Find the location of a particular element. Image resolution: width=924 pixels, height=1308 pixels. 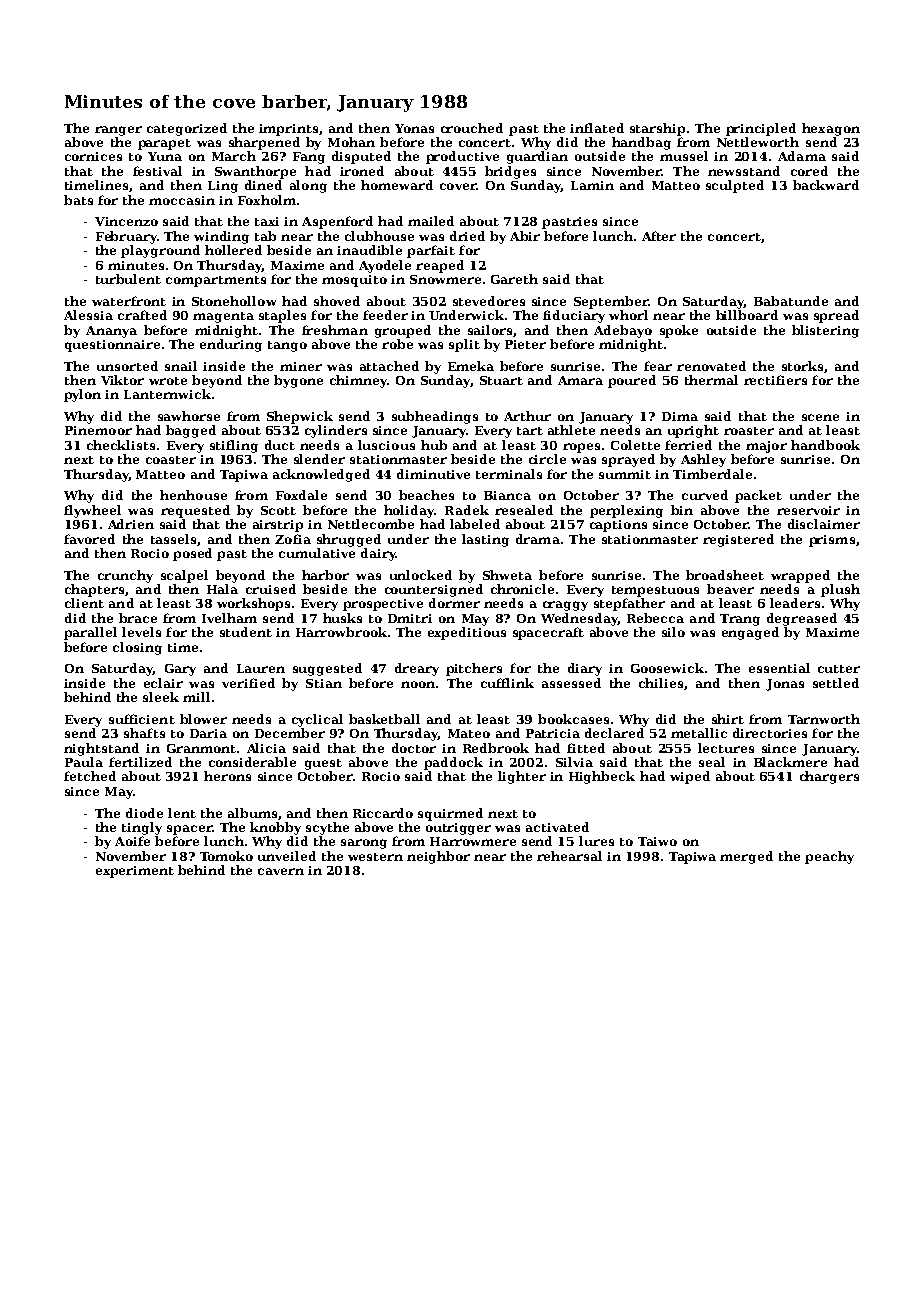

principled is located at coordinates (761, 129).
